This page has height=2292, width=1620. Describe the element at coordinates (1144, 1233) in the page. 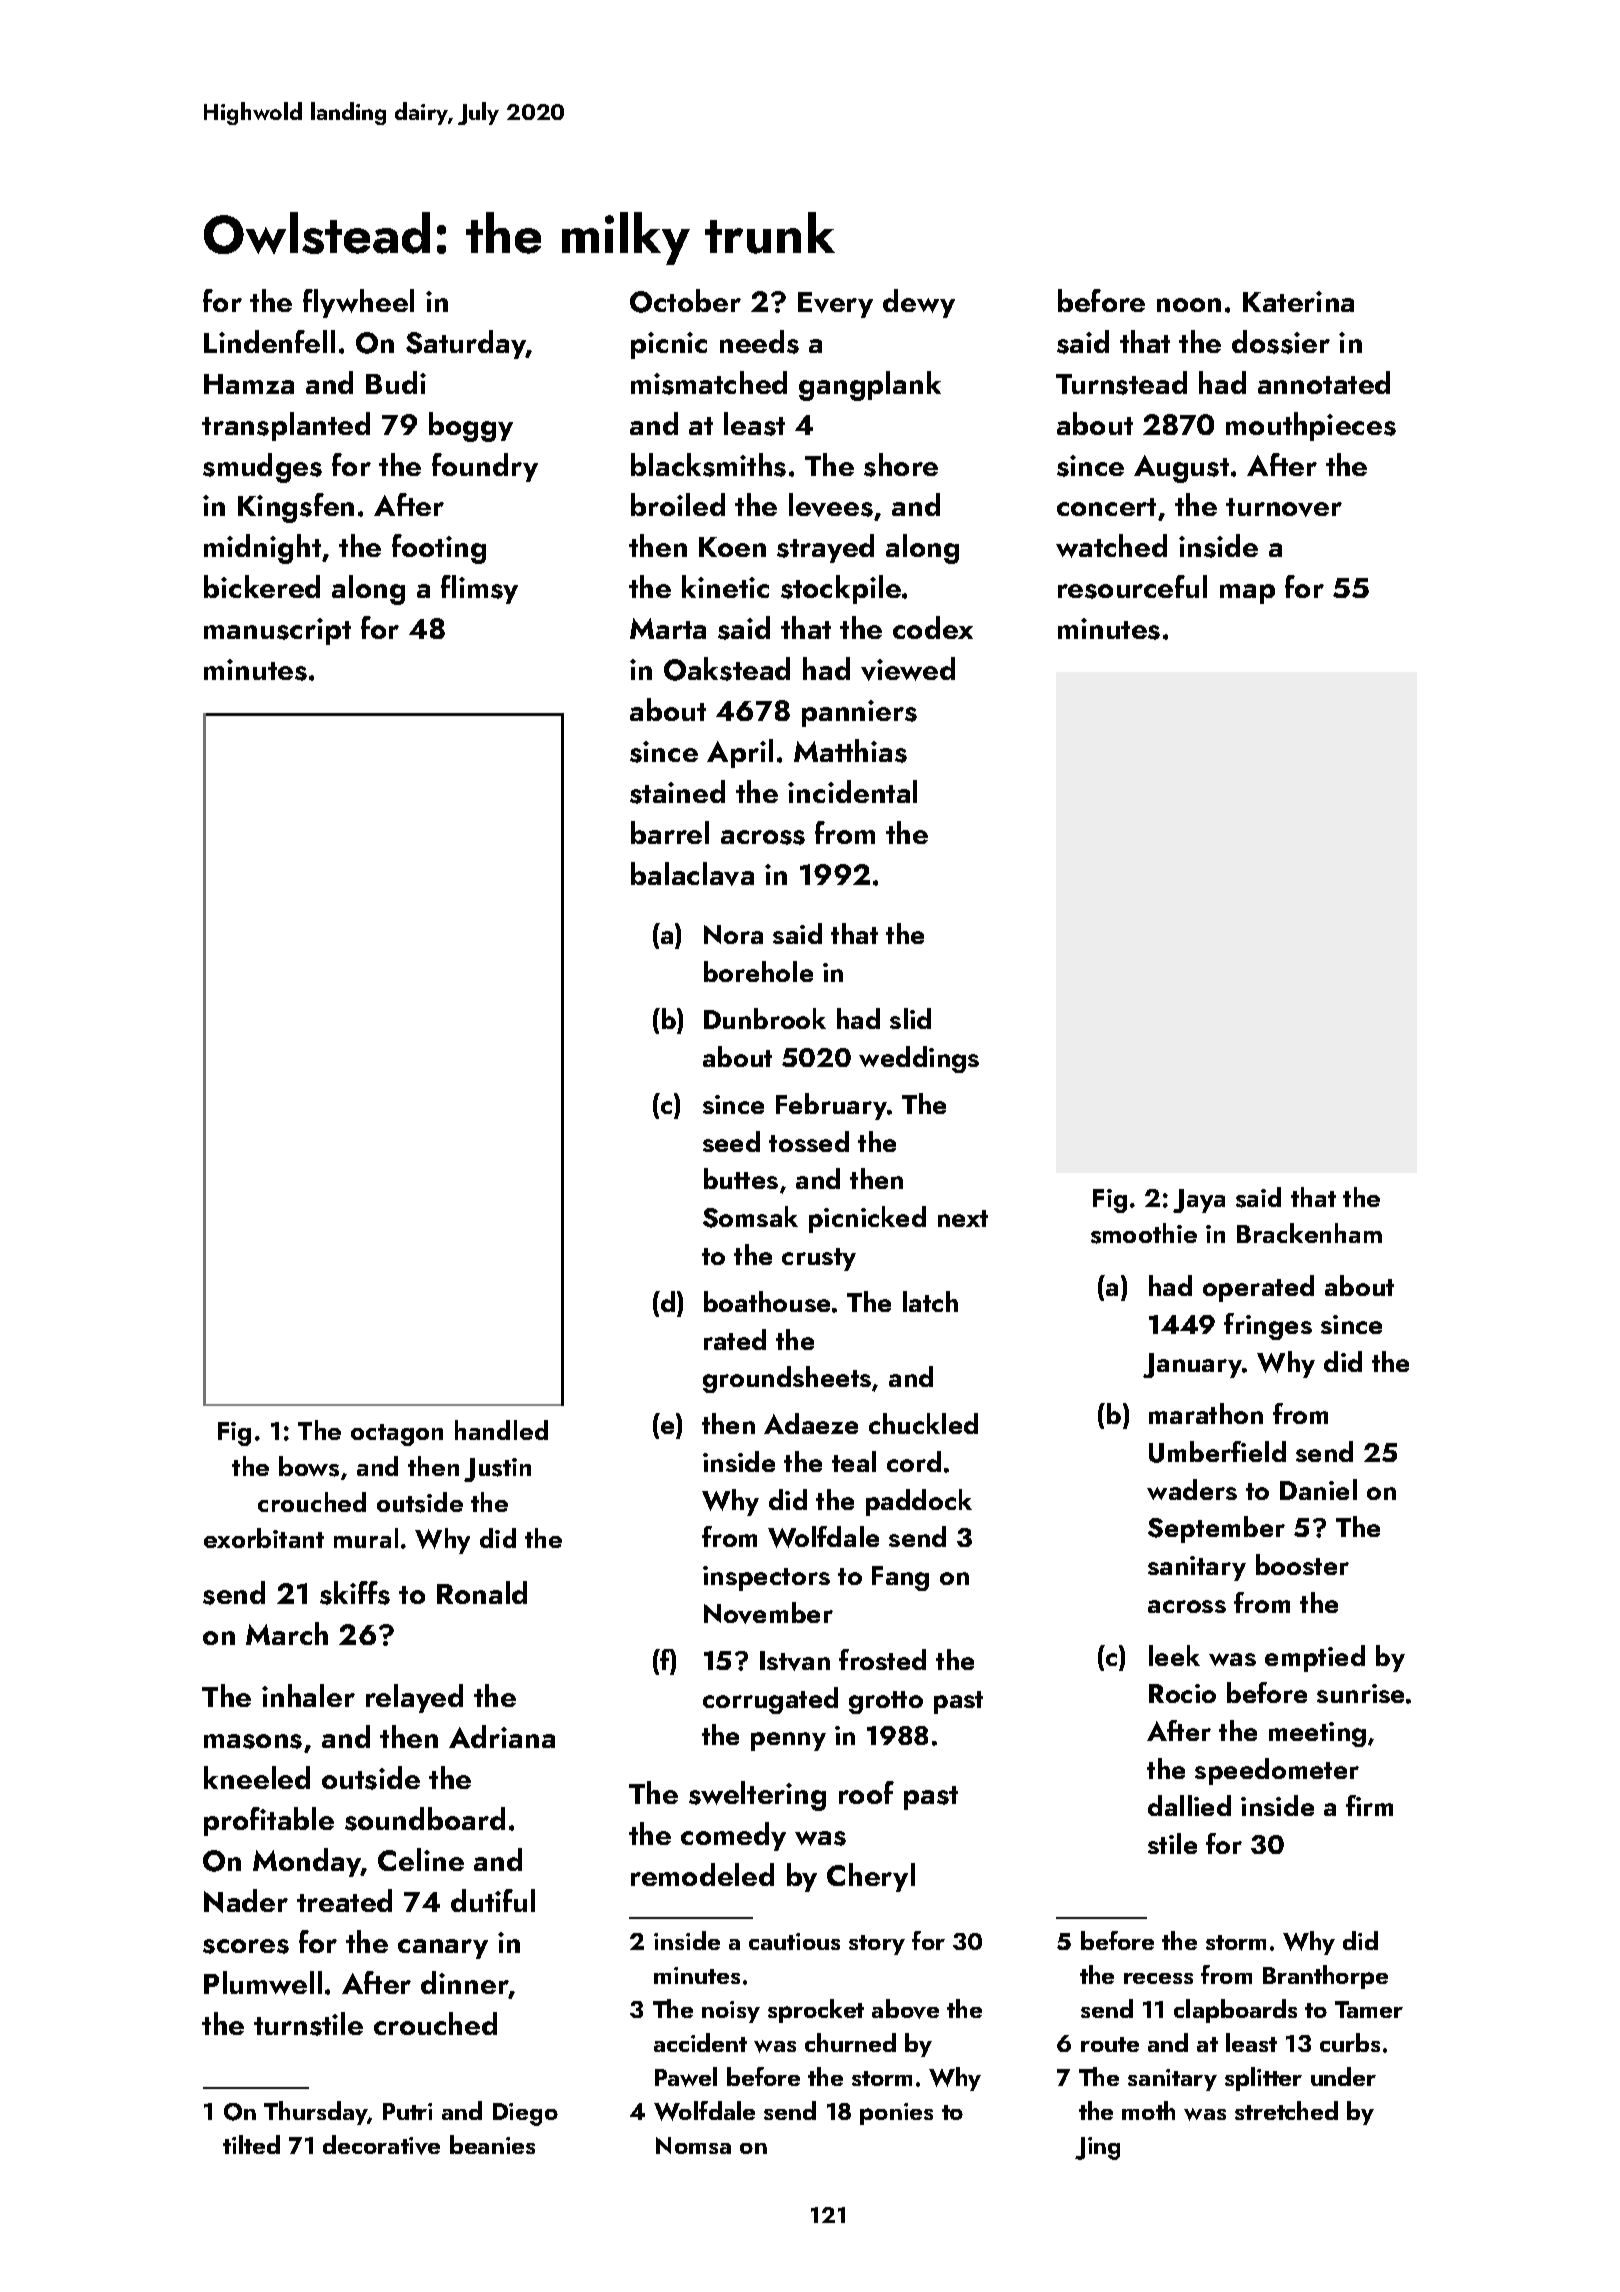

I see `smoothie` at that location.
